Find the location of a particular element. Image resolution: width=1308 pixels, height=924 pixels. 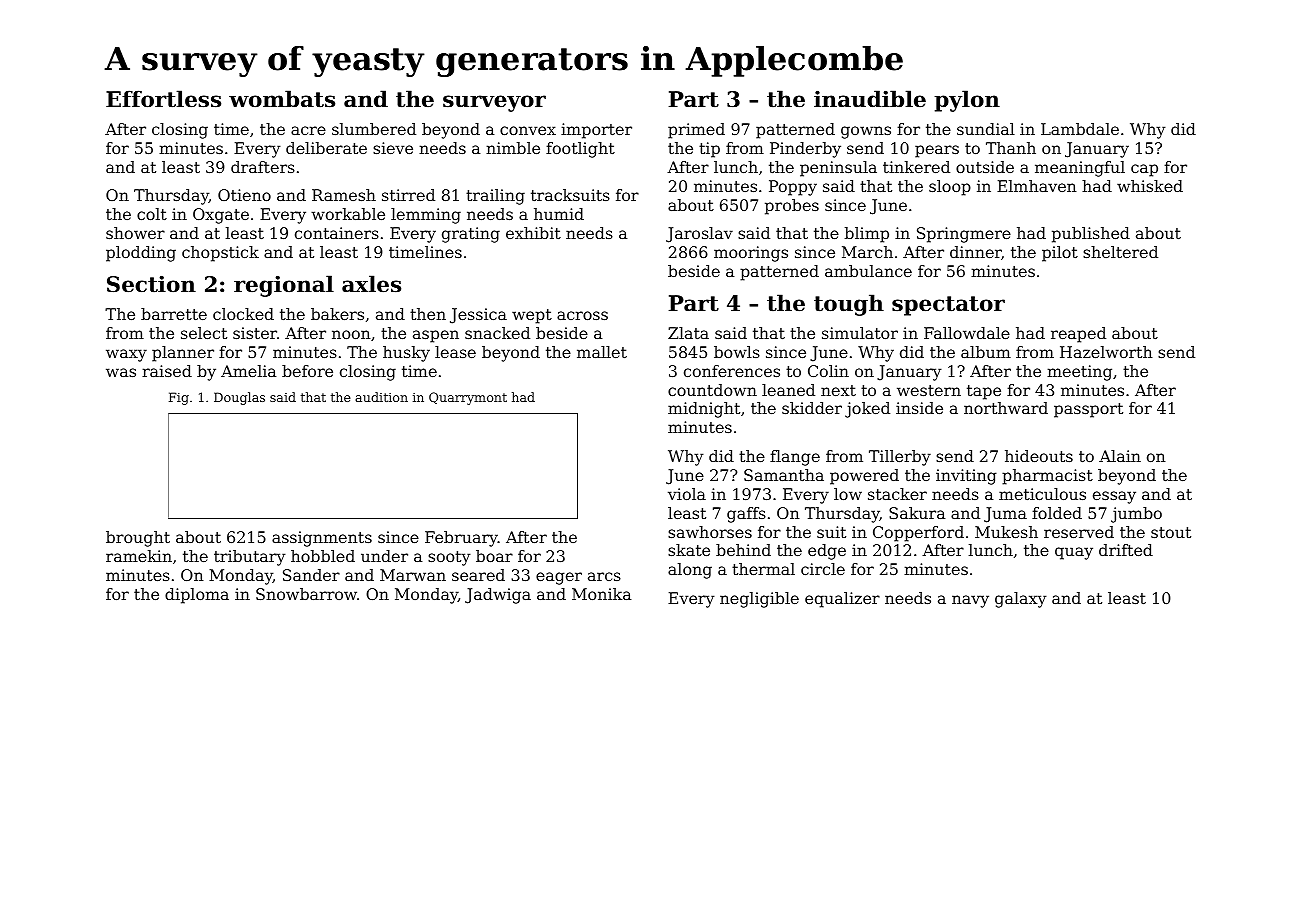

inaudible is located at coordinates (870, 99).
